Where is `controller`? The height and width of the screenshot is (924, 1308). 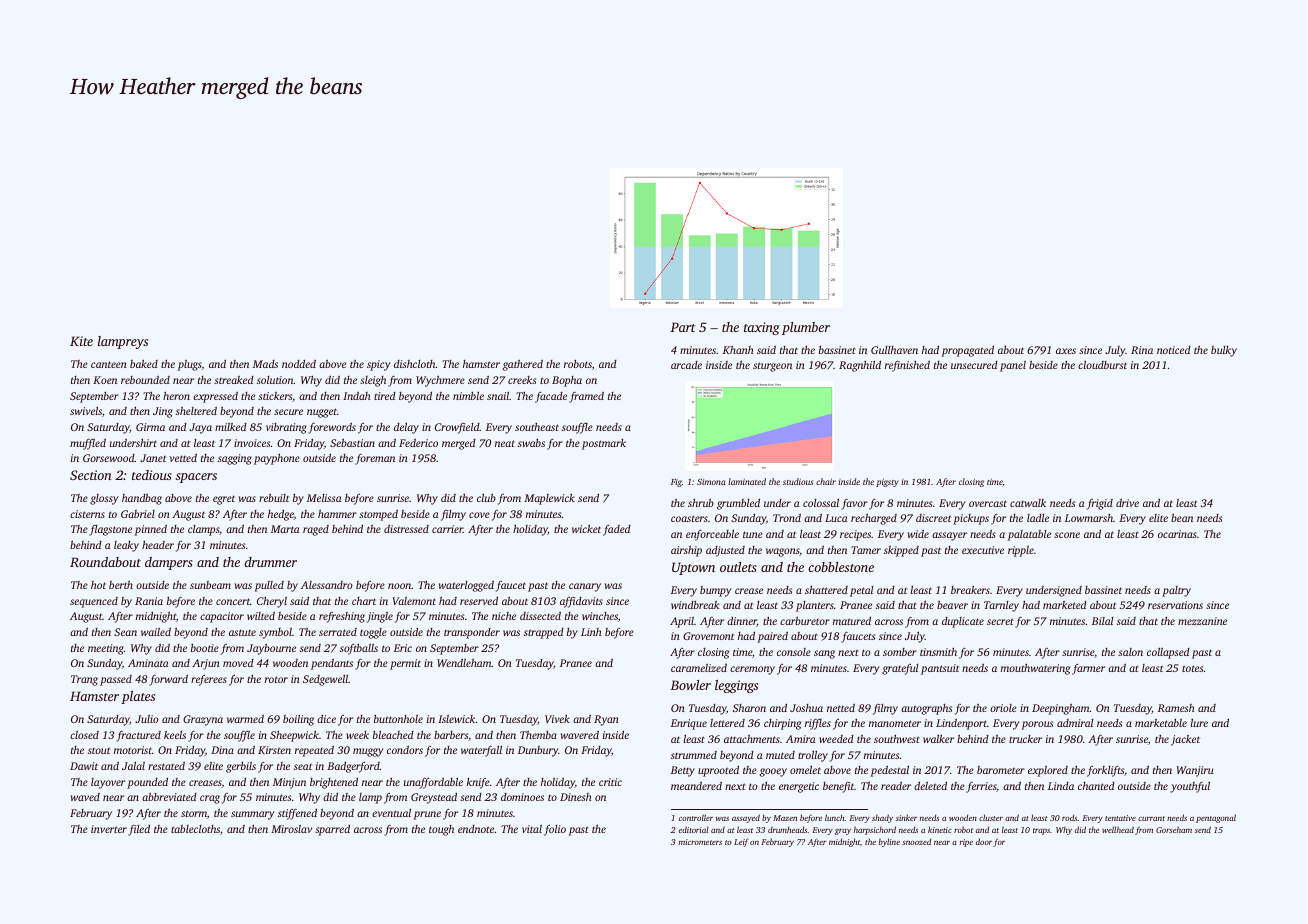
controller is located at coordinates (696, 817).
